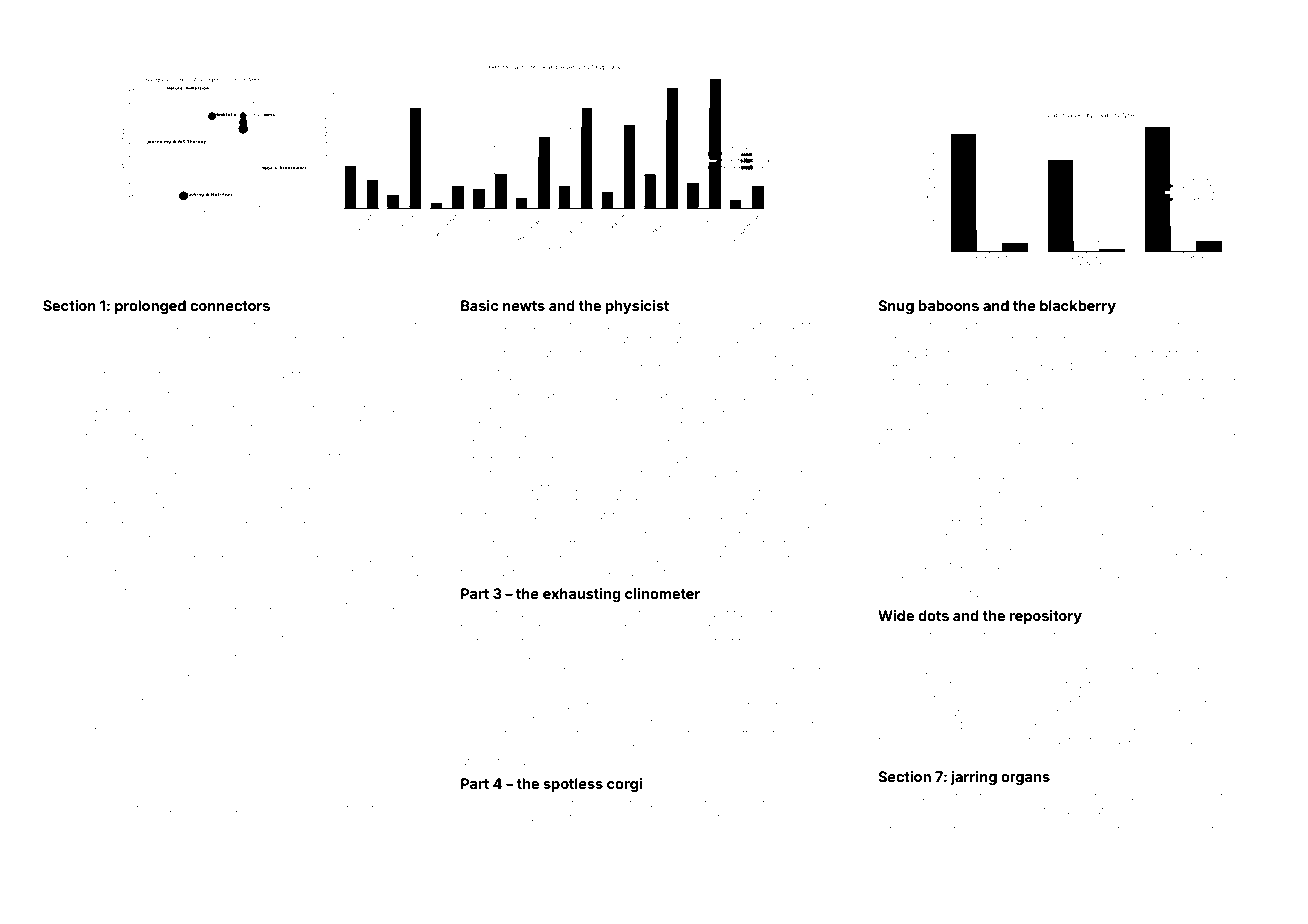  Describe the element at coordinates (230, 306) in the document. I see `connectors` at that location.
